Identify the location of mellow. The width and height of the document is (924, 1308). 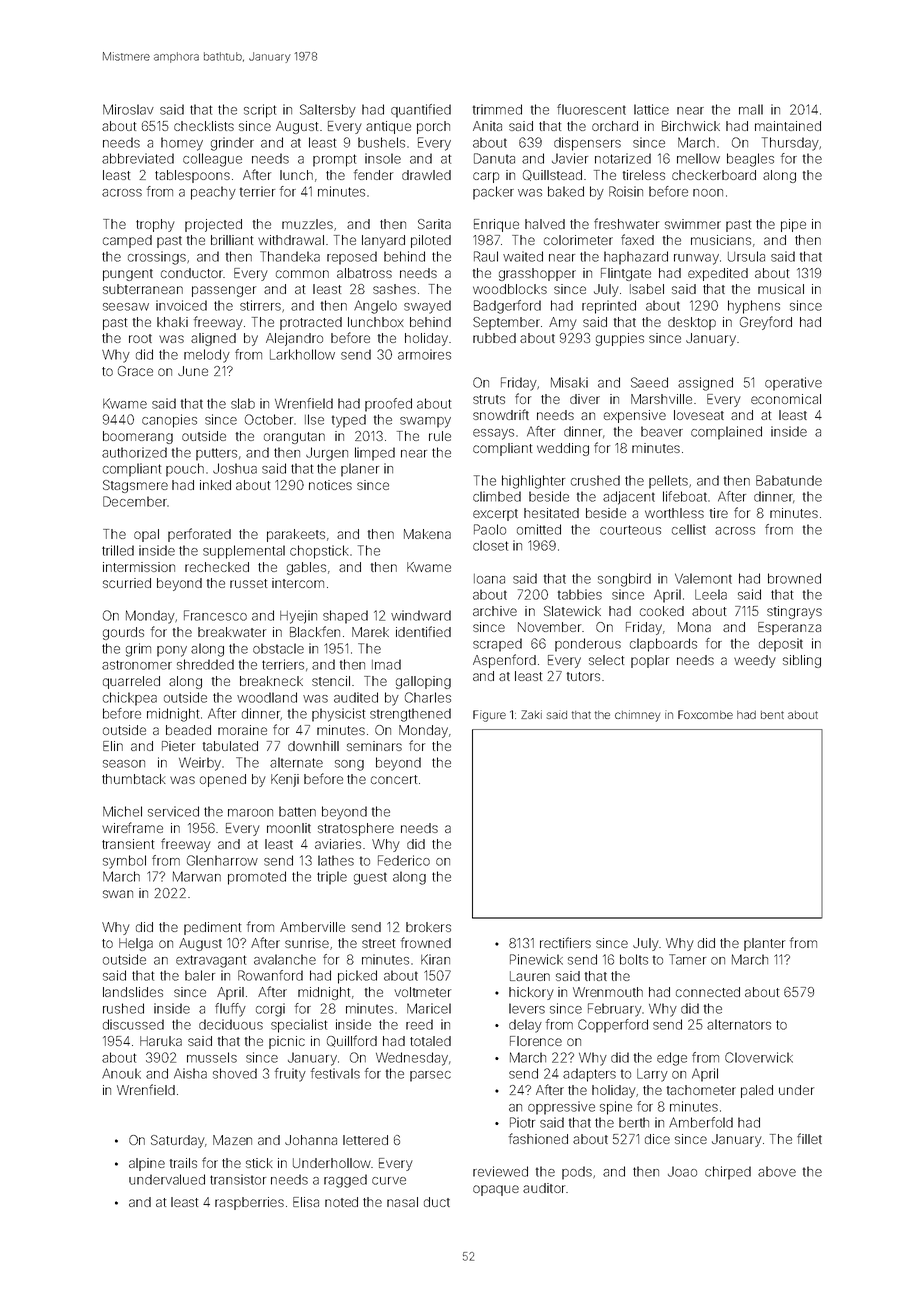
(698, 158).
